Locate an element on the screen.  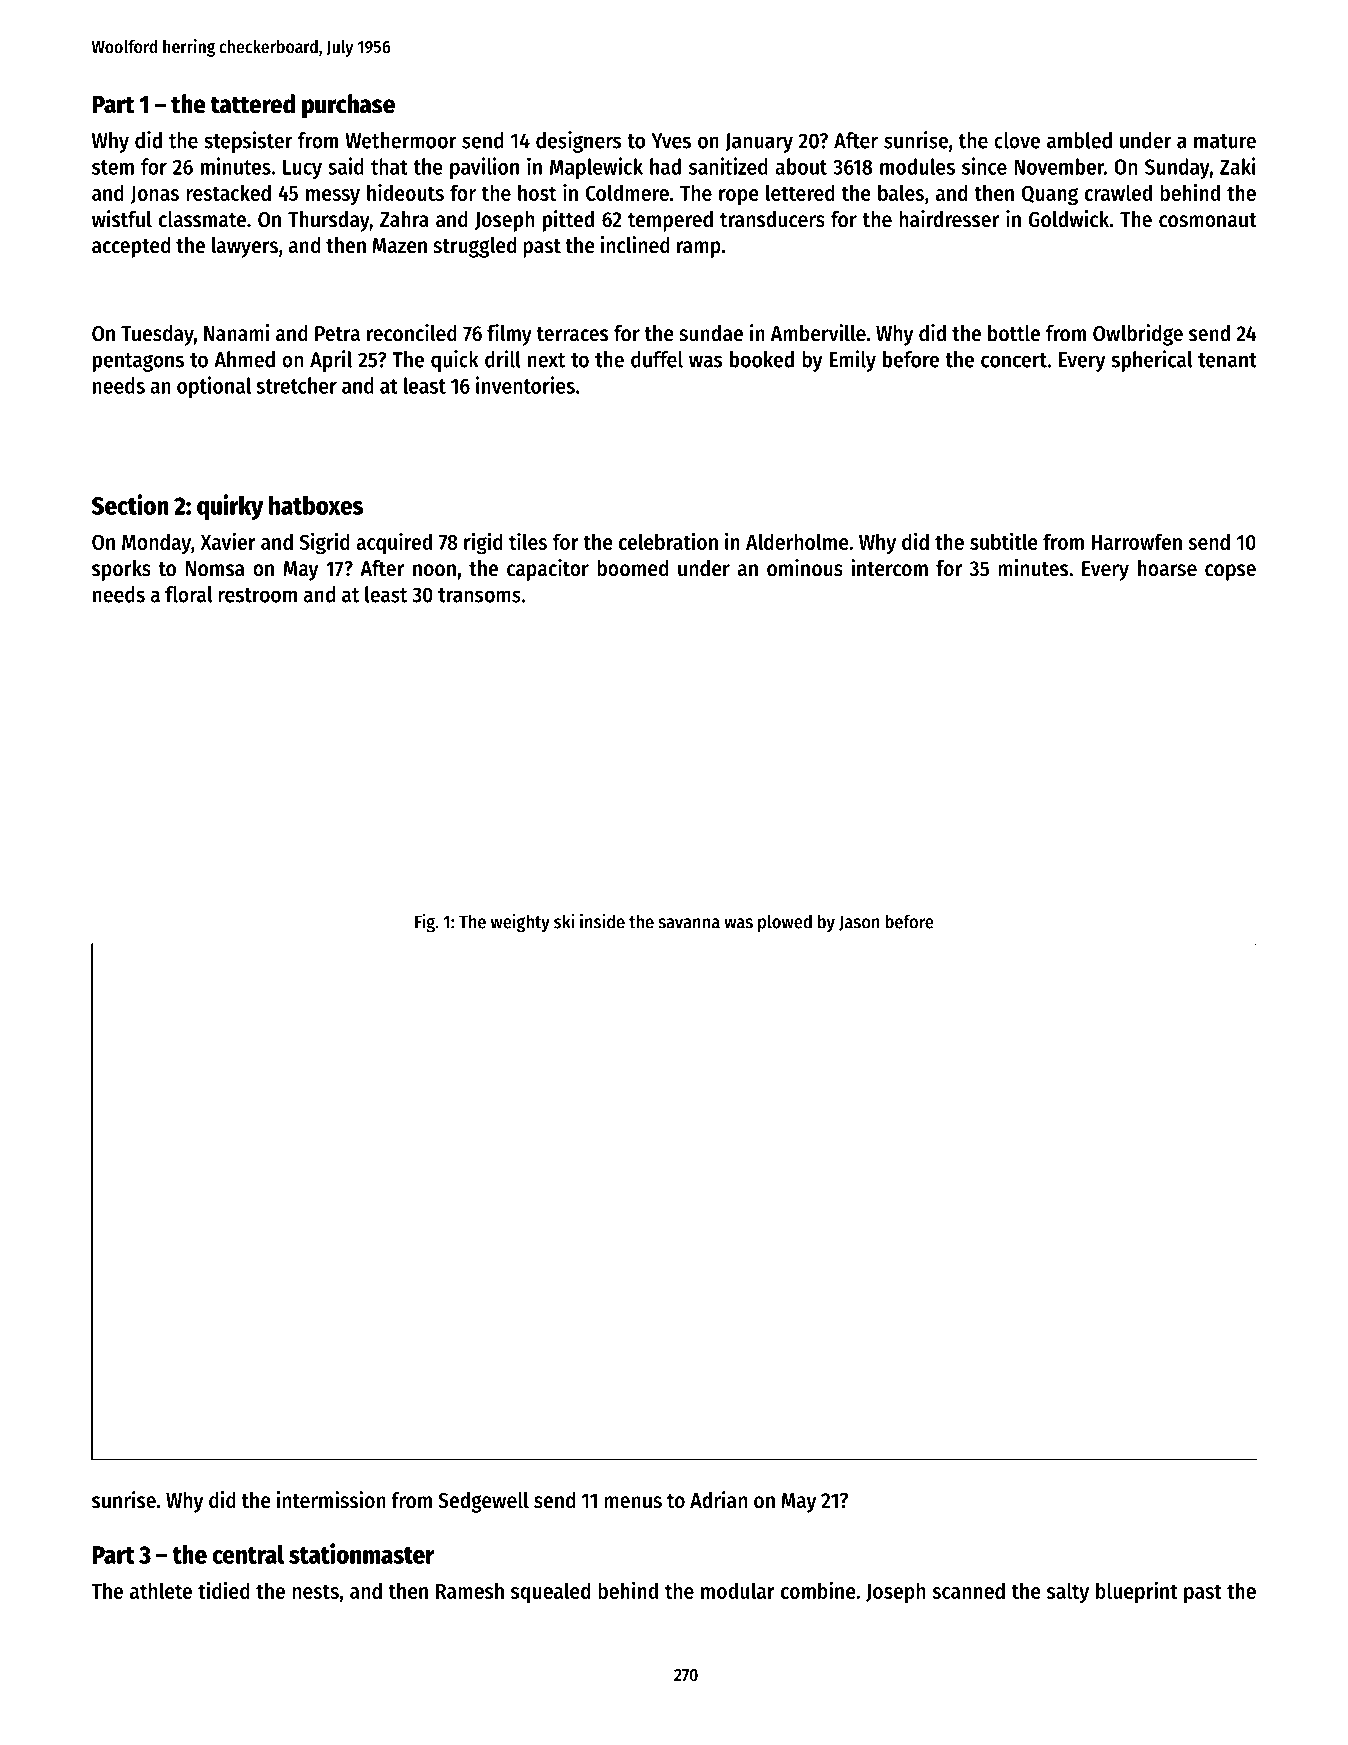
floral is located at coordinates (188, 594).
